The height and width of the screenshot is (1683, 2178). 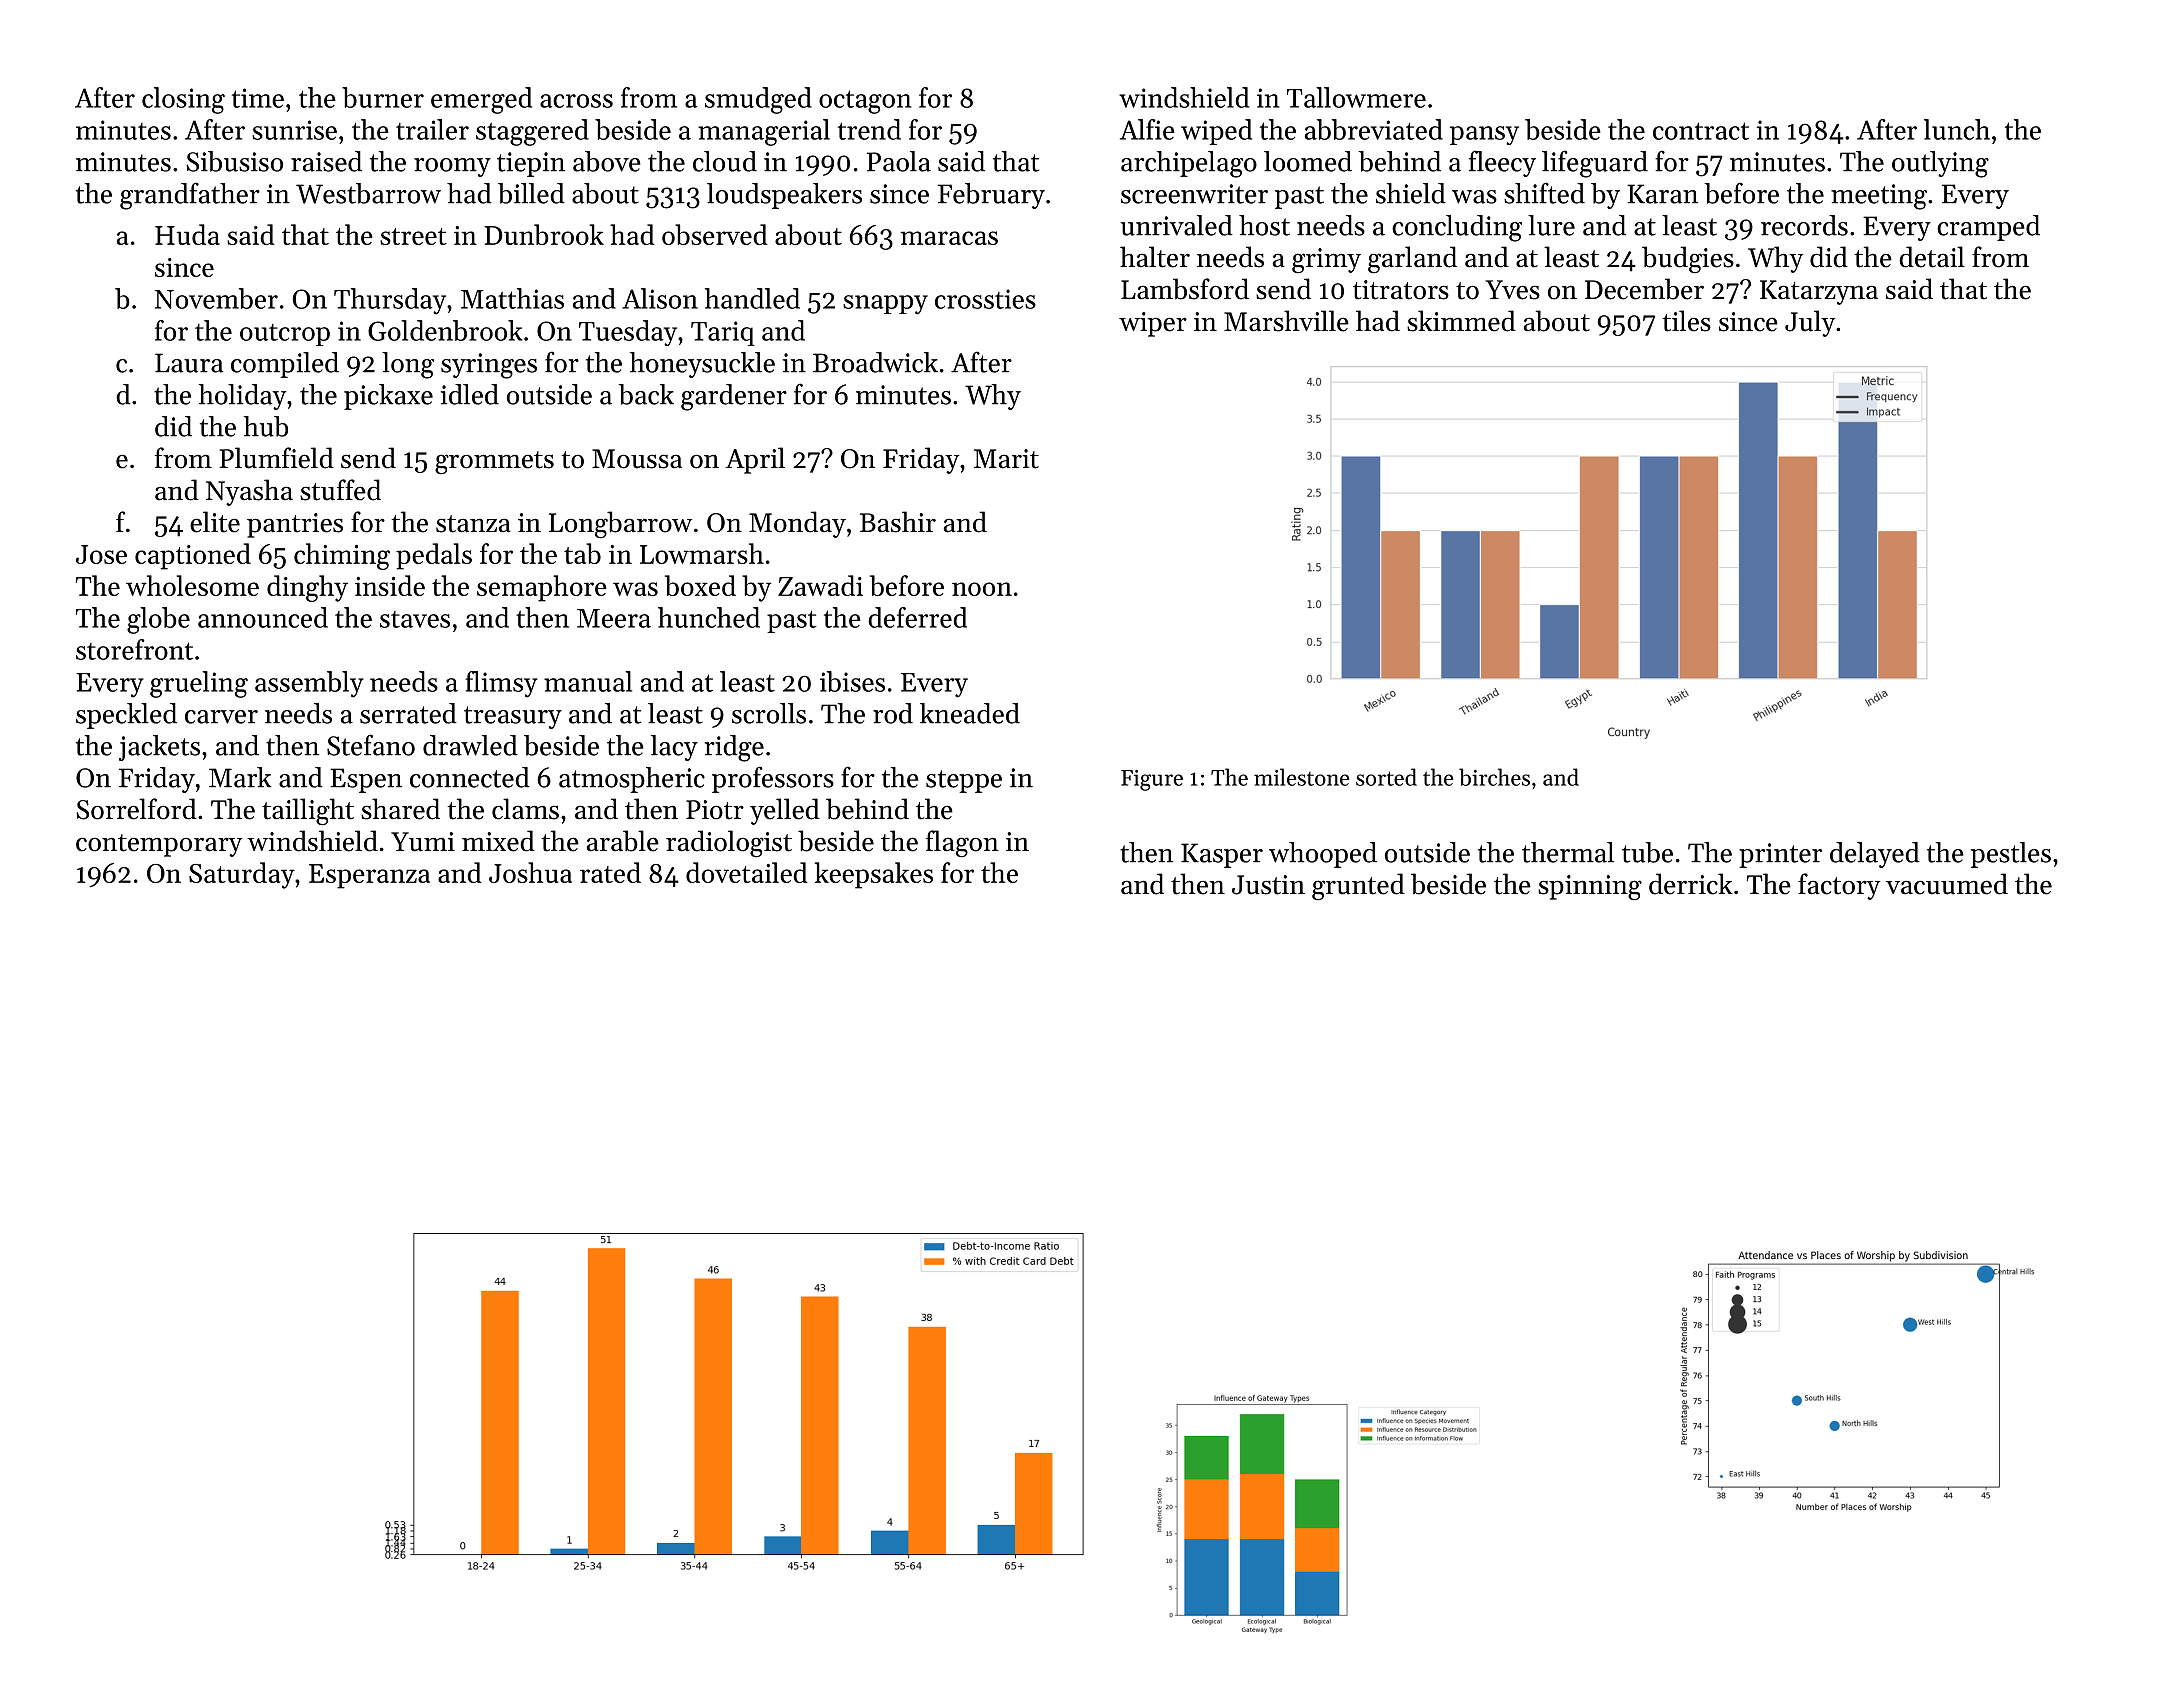 What do you see at coordinates (758, 100) in the screenshot?
I see `smudged` at bounding box center [758, 100].
